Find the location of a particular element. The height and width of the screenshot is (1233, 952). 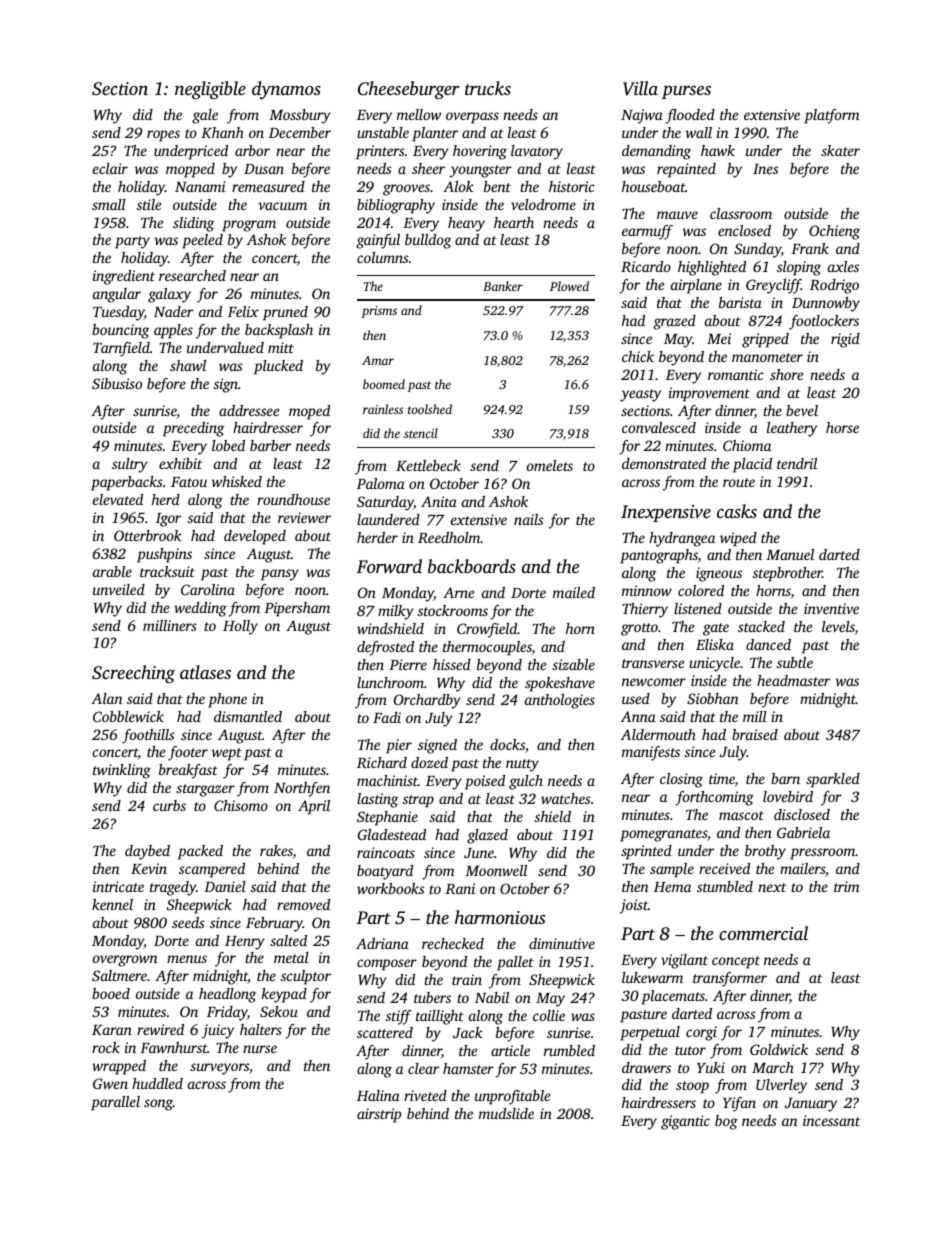

route is located at coordinates (739, 482).
